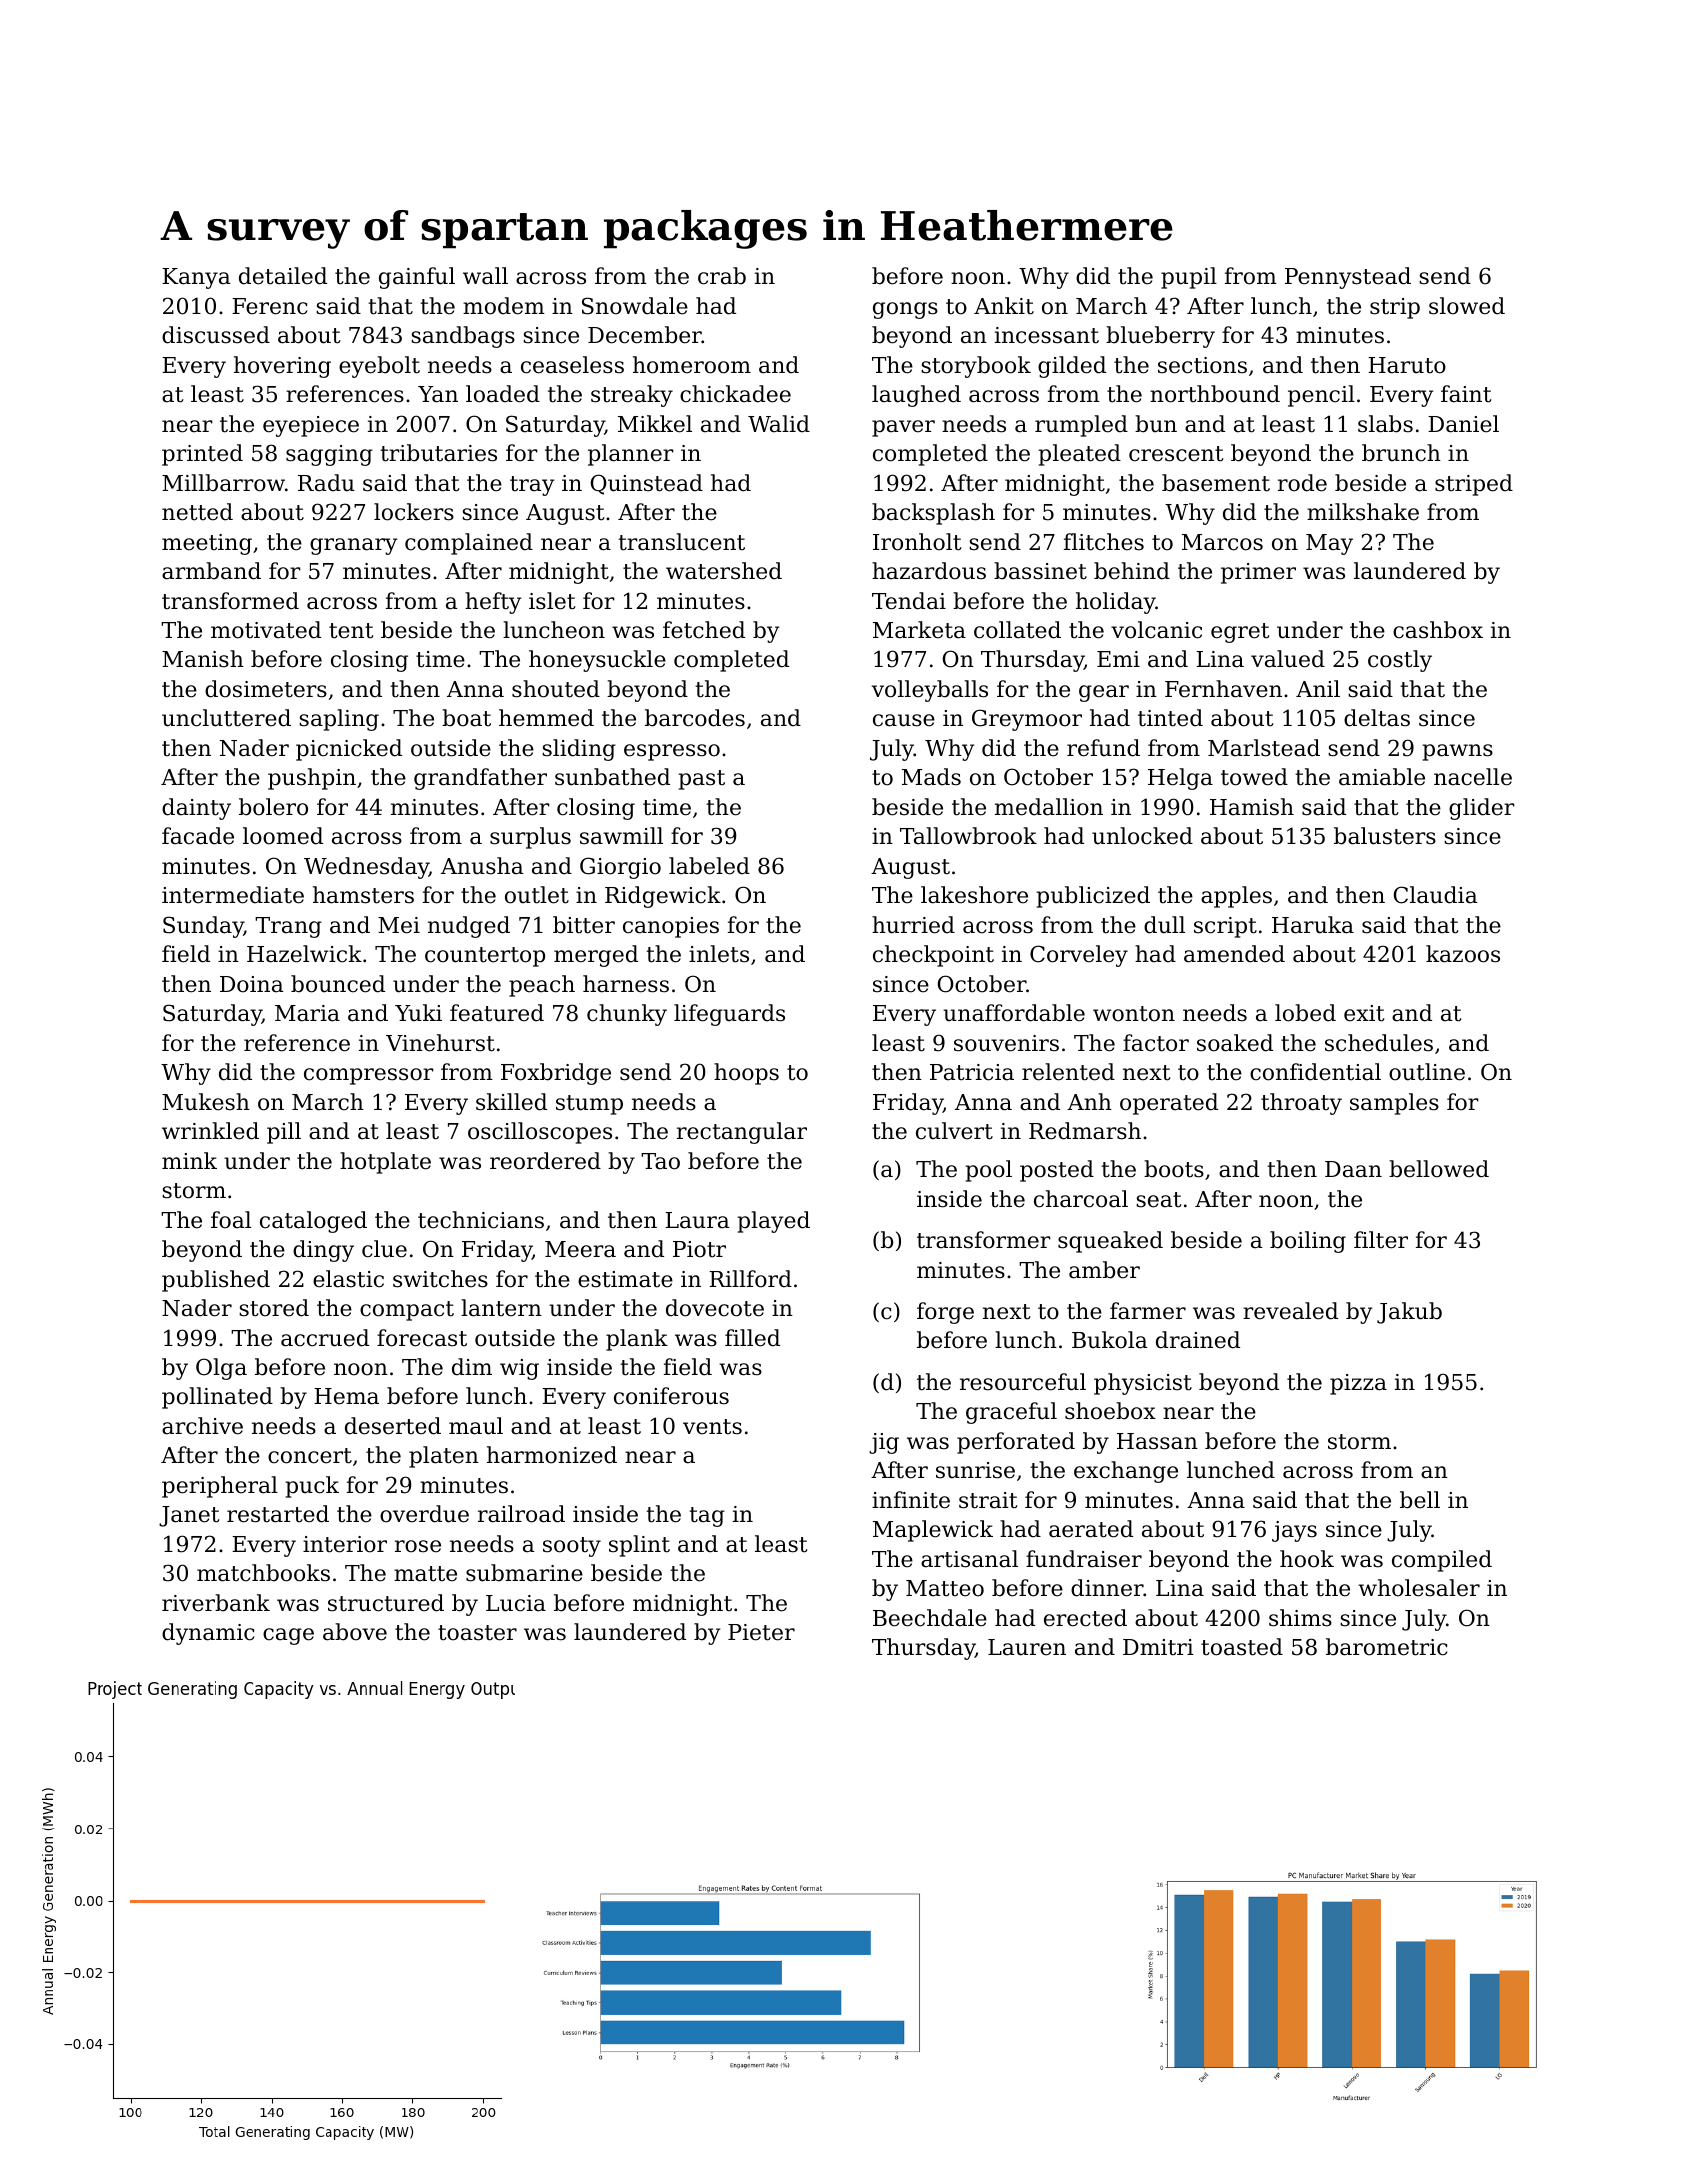 The height and width of the screenshot is (2178, 1683). I want to click on Kanya, so click(196, 278).
